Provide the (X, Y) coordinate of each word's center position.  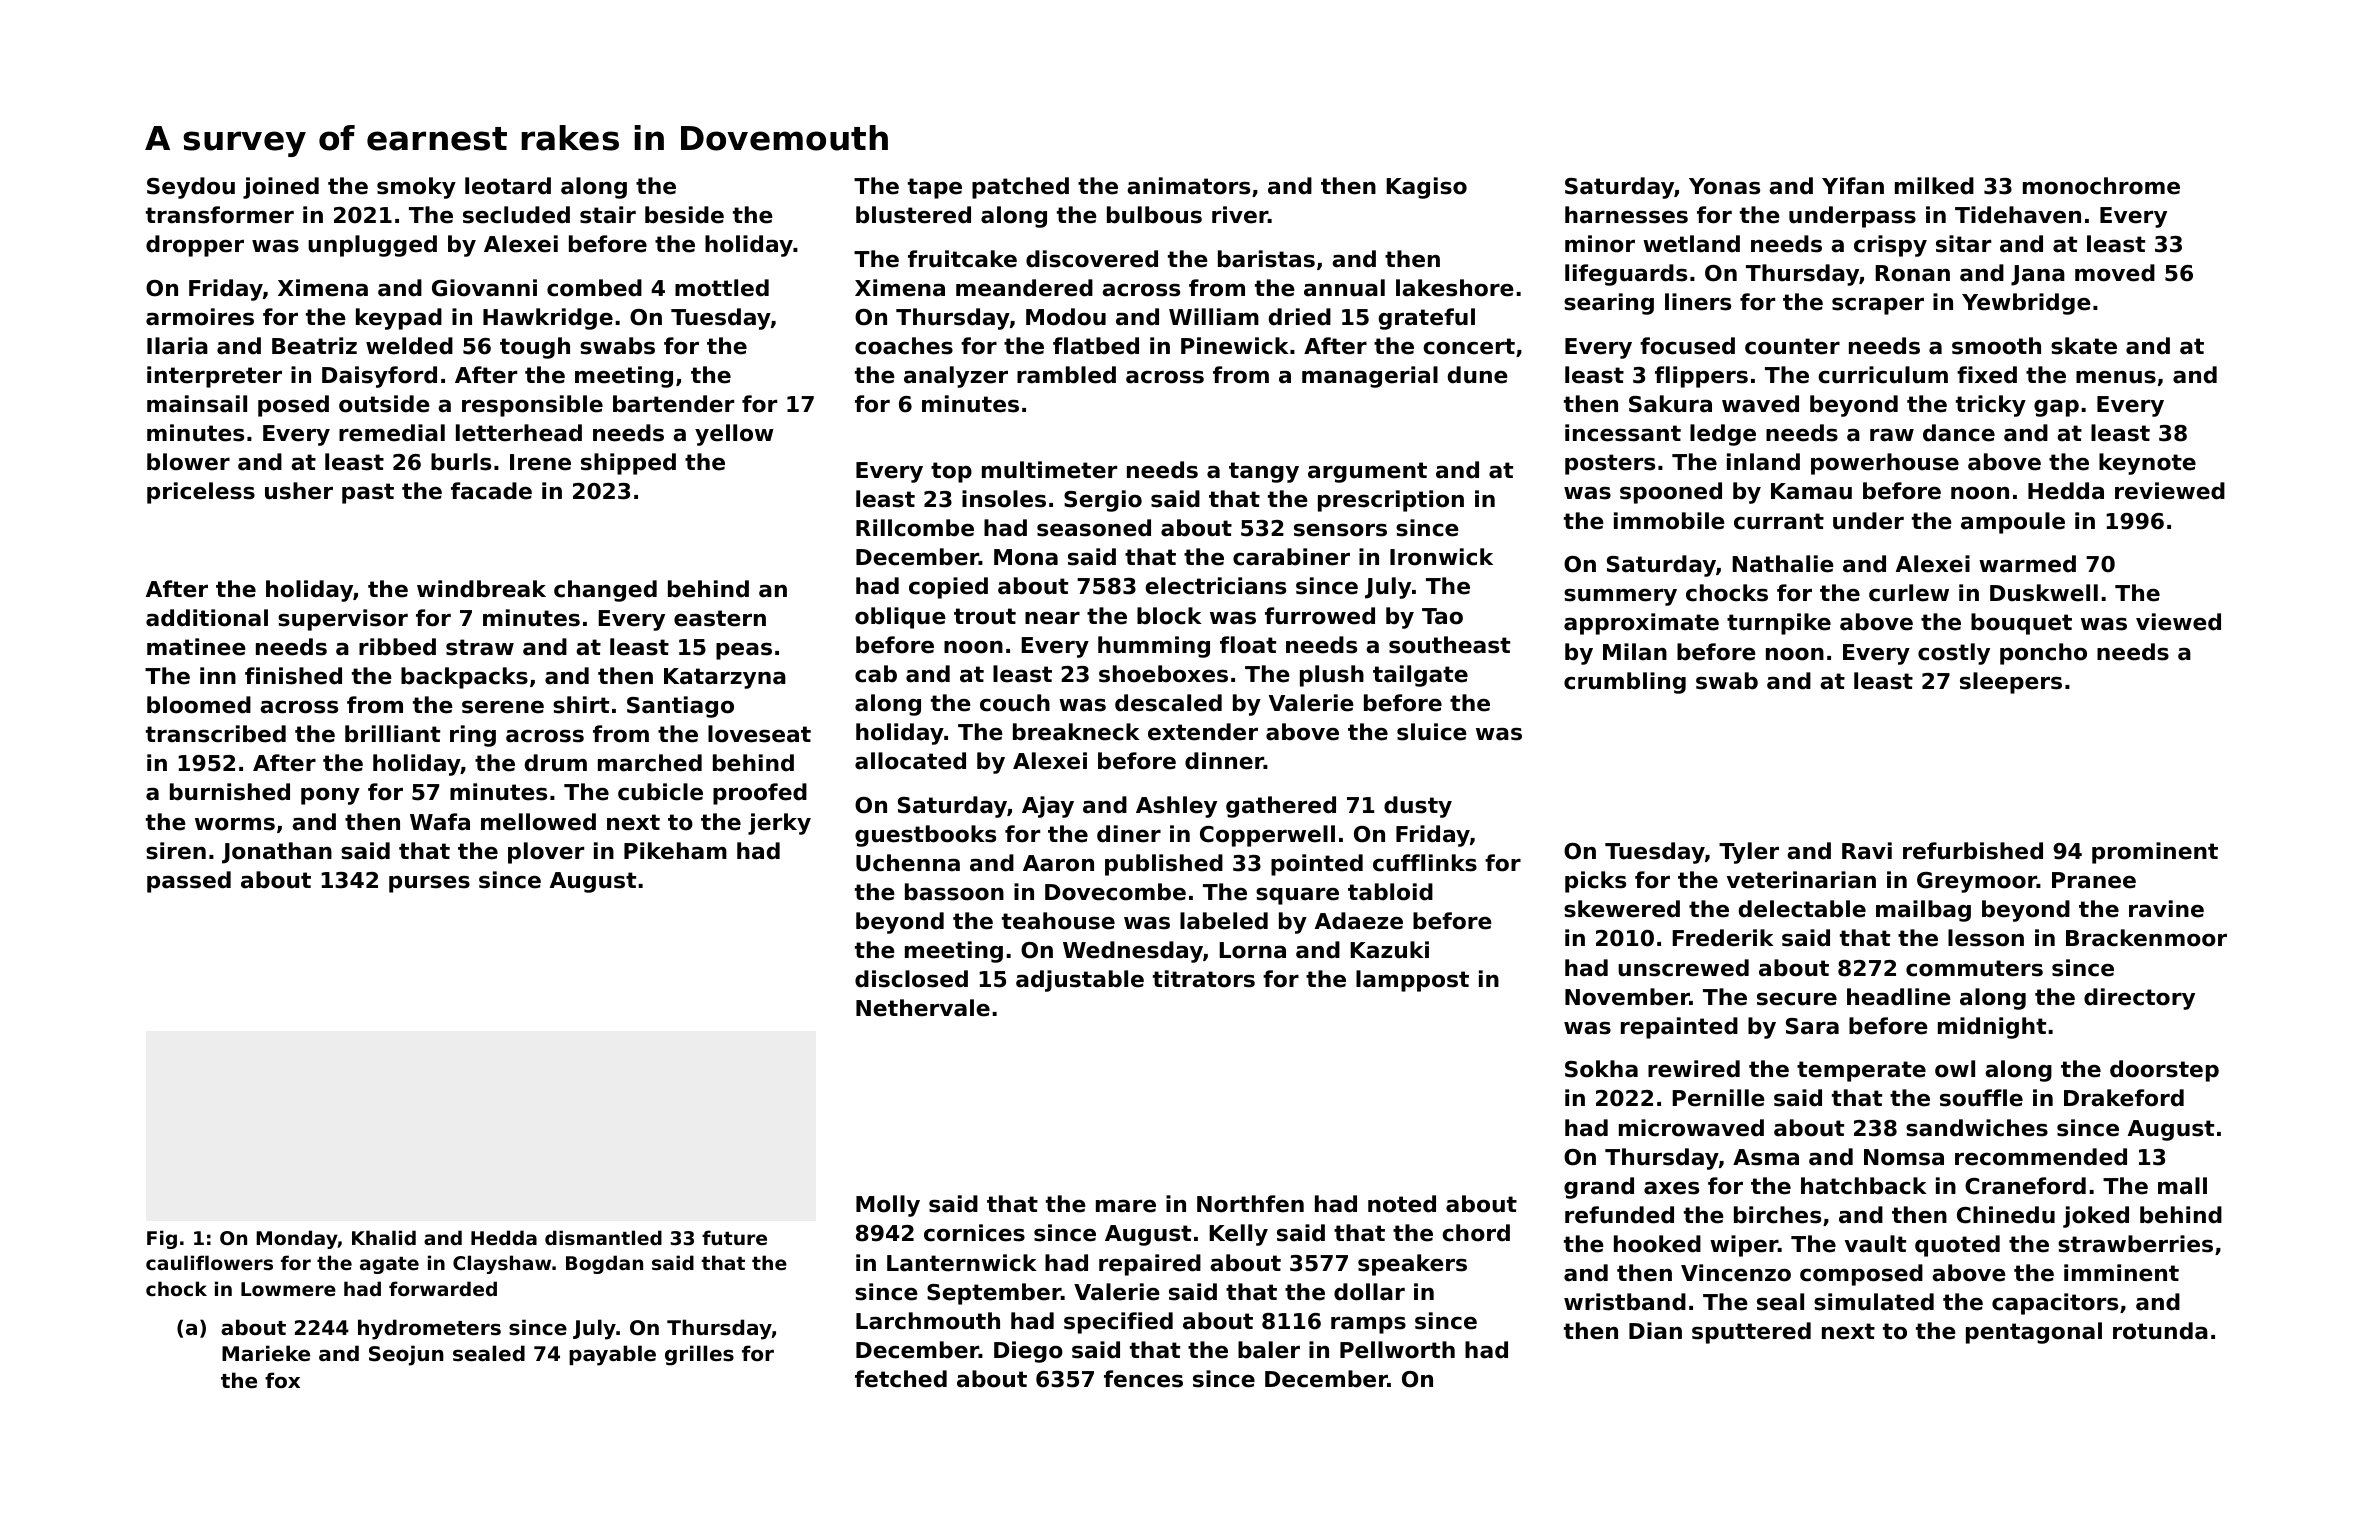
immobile (1669, 521)
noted (1402, 1204)
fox (282, 1380)
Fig (162, 1239)
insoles (1004, 499)
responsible (532, 406)
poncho (2043, 654)
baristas (1266, 259)
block (1169, 616)
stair (608, 215)
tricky (1991, 406)
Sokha (1601, 1069)
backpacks (464, 678)
